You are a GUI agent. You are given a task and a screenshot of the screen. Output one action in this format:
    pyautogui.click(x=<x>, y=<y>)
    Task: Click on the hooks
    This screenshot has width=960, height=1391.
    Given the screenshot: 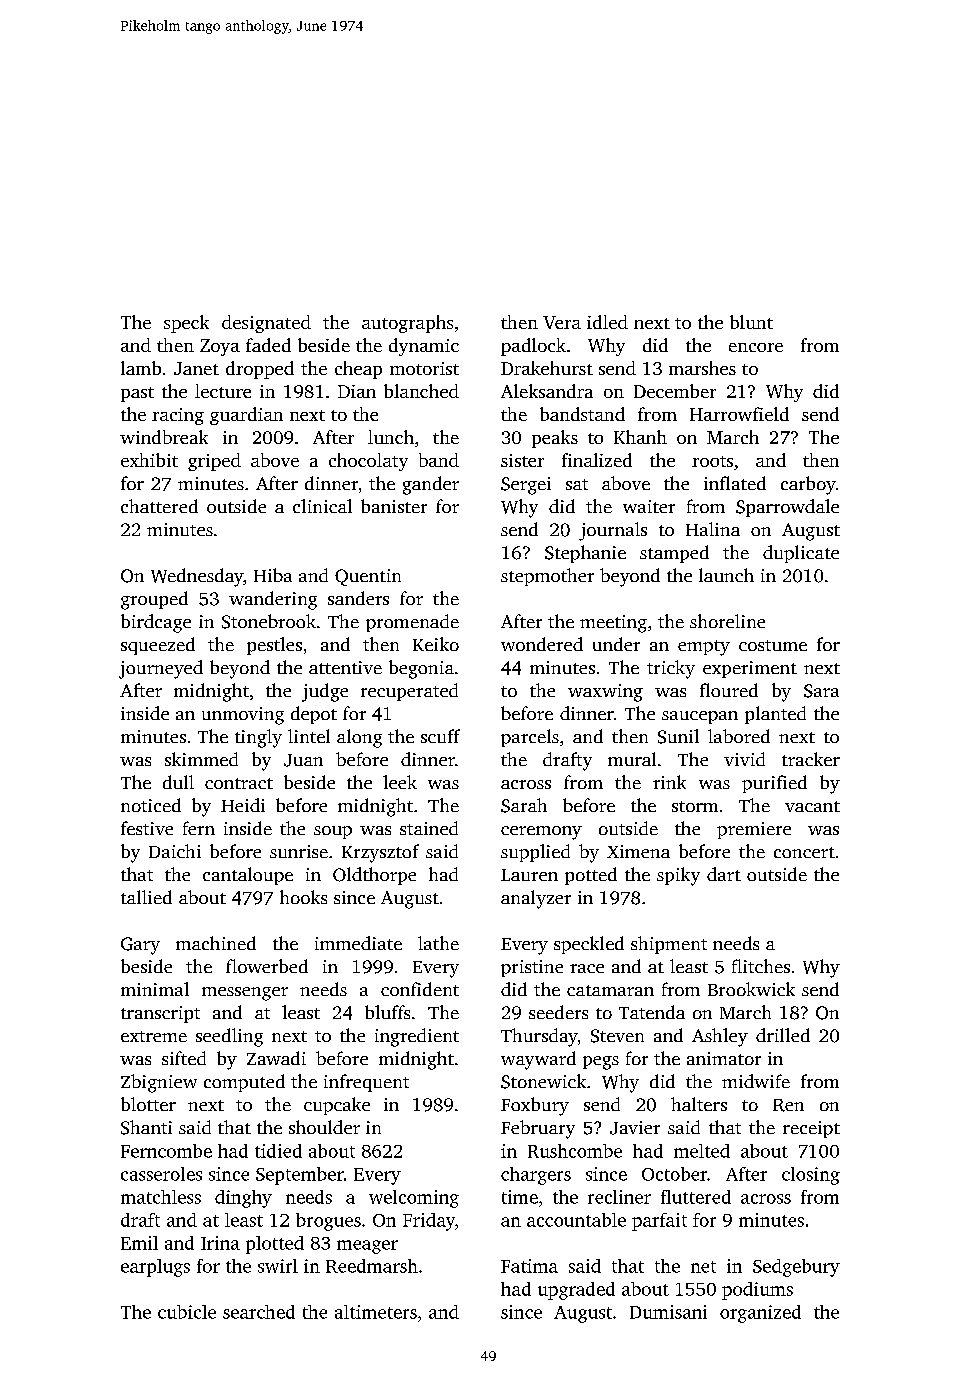 What is the action you would take?
    pyautogui.click(x=303, y=897)
